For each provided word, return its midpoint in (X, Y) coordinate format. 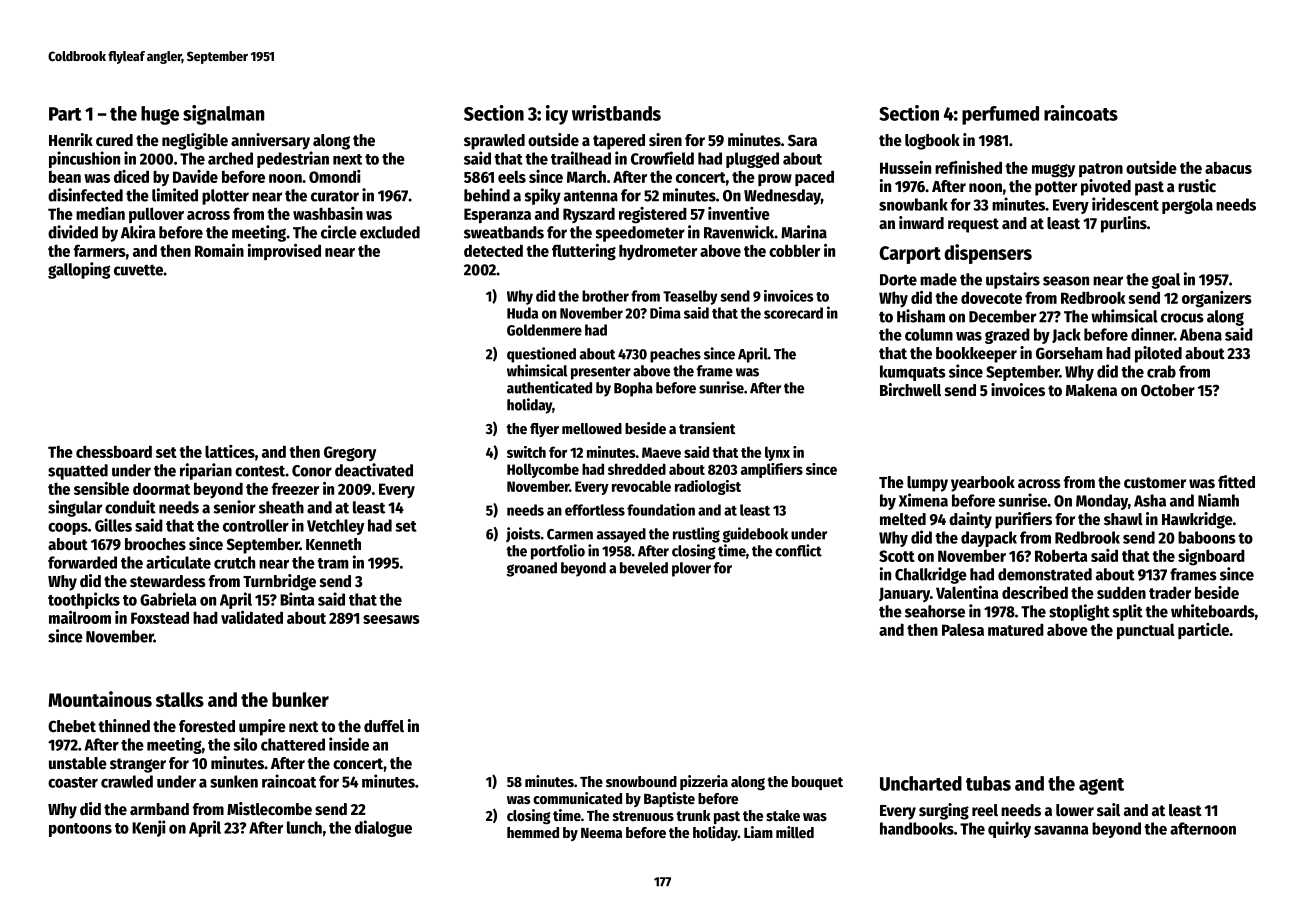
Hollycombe (543, 470)
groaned (531, 569)
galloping (79, 270)
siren (665, 140)
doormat (161, 488)
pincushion (84, 159)
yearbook (983, 484)
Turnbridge (279, 582)
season (1066, 281)
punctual (1146, 631)
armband (159, 809)
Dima (665, 313)
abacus (1228, 168)
